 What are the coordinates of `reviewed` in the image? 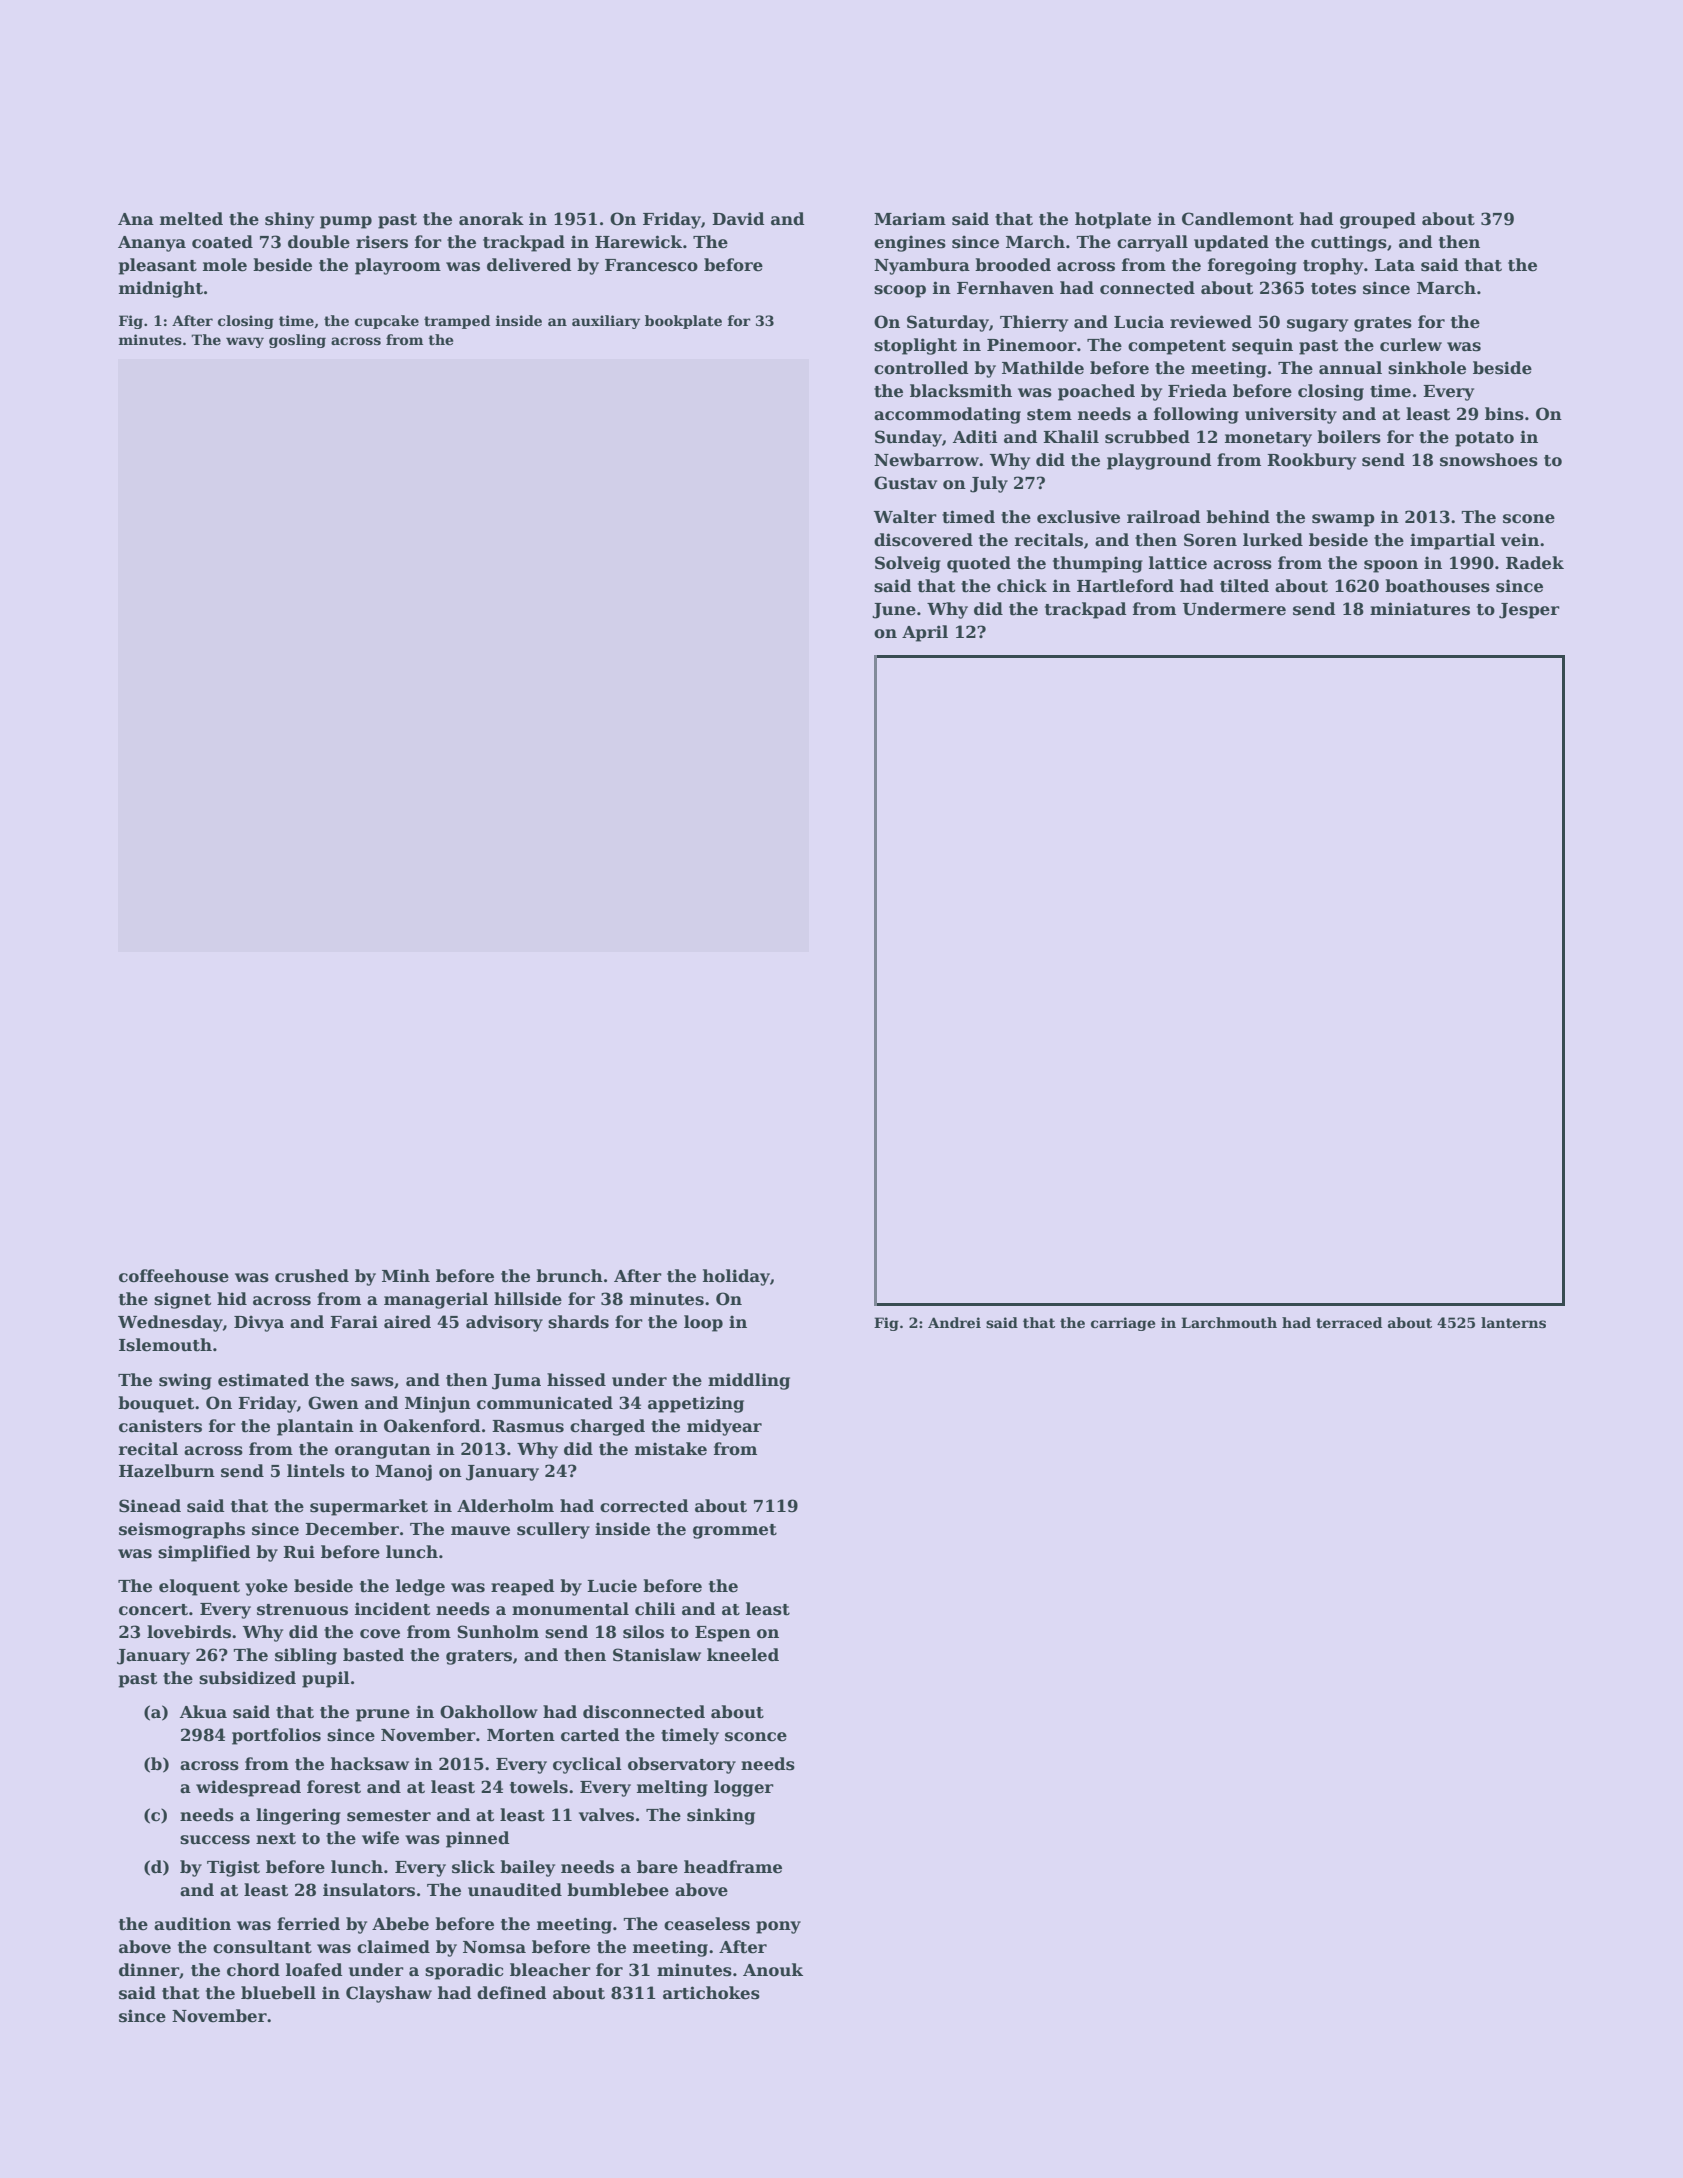 It's located at (1211, 322).
